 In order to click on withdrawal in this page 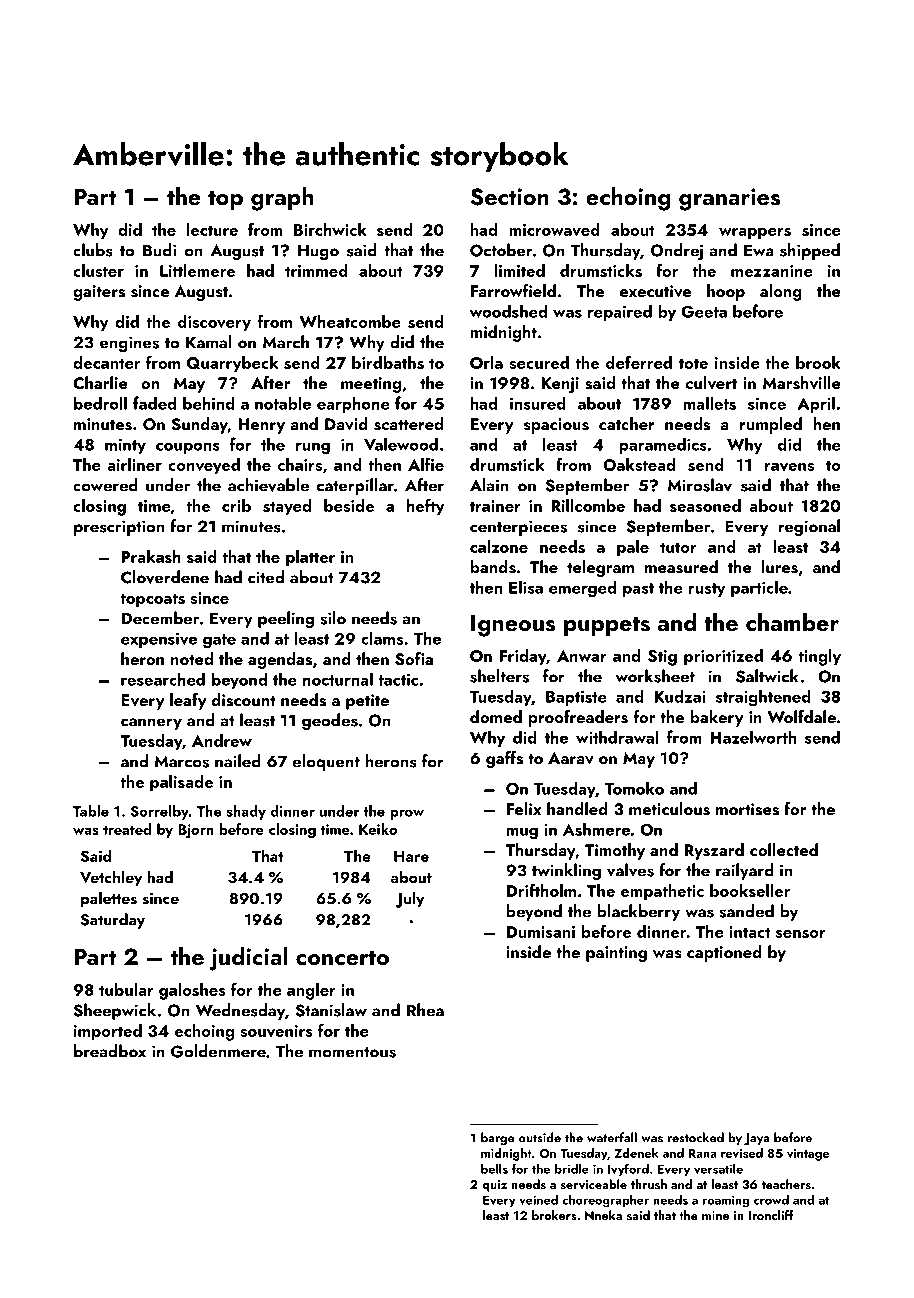, I will do `click(617, 737)`.
